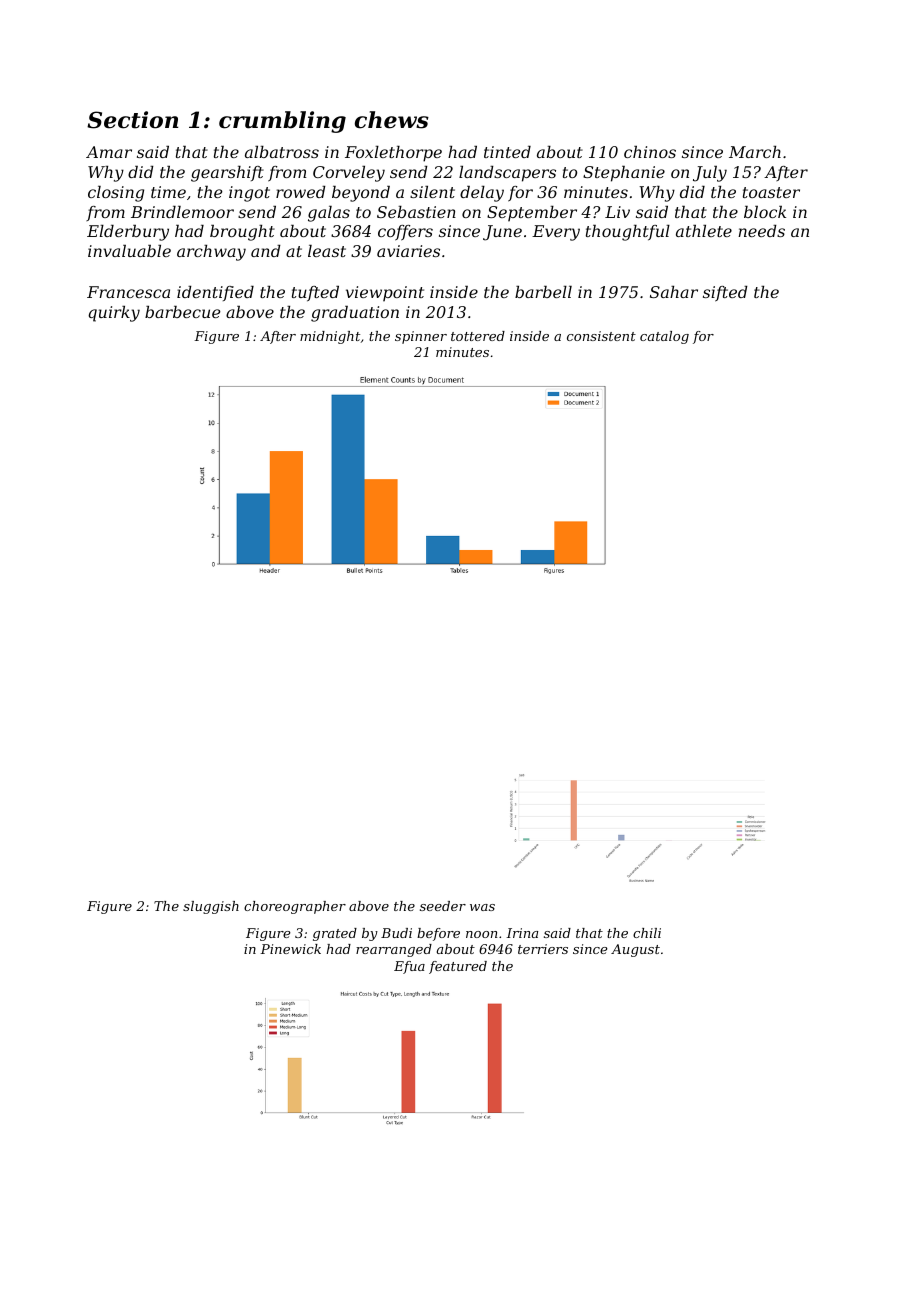 This document has width=908, height=1316. I want to click on needs, so click(761, 231).
